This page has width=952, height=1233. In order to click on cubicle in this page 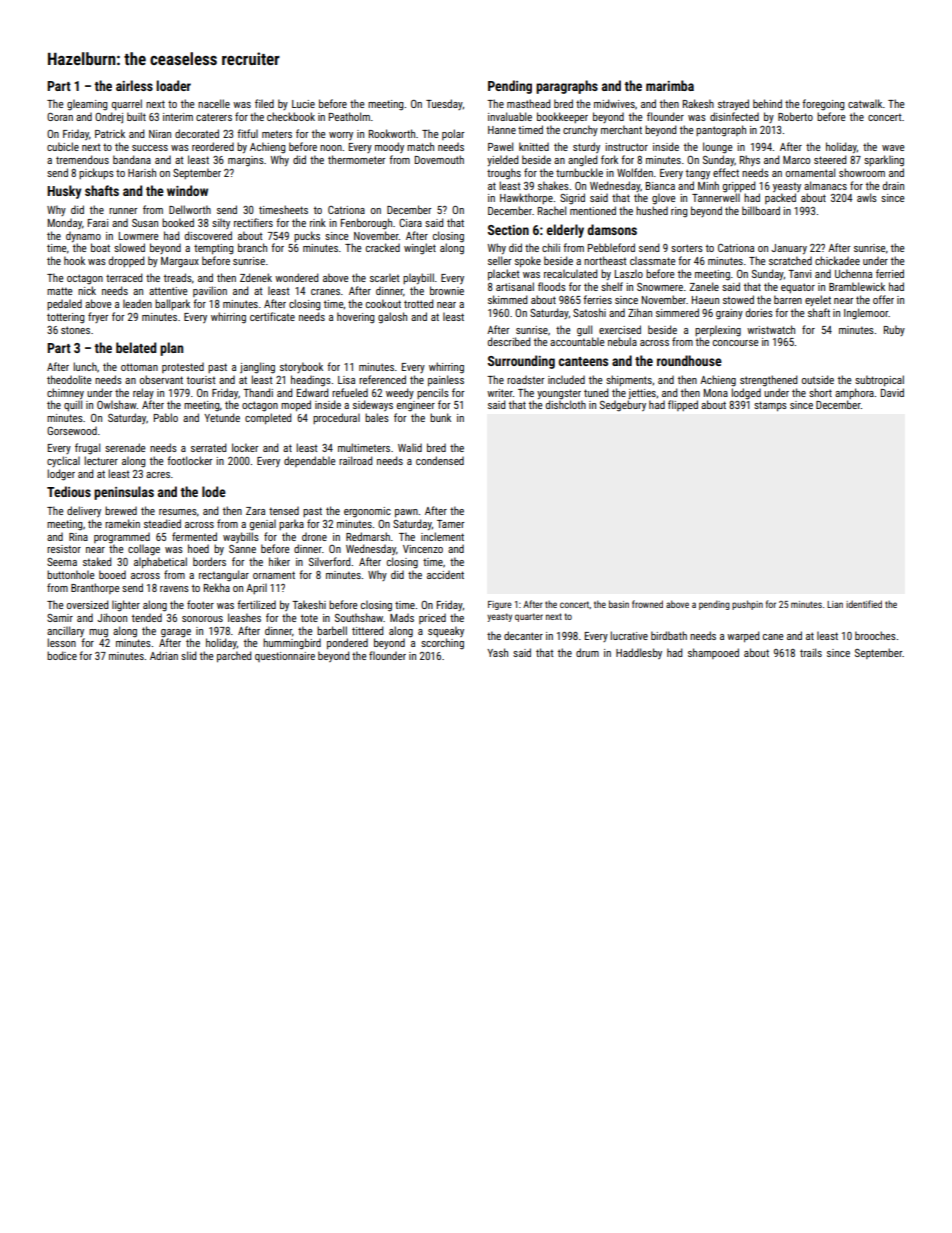, I will do `click(63, 146)`.
